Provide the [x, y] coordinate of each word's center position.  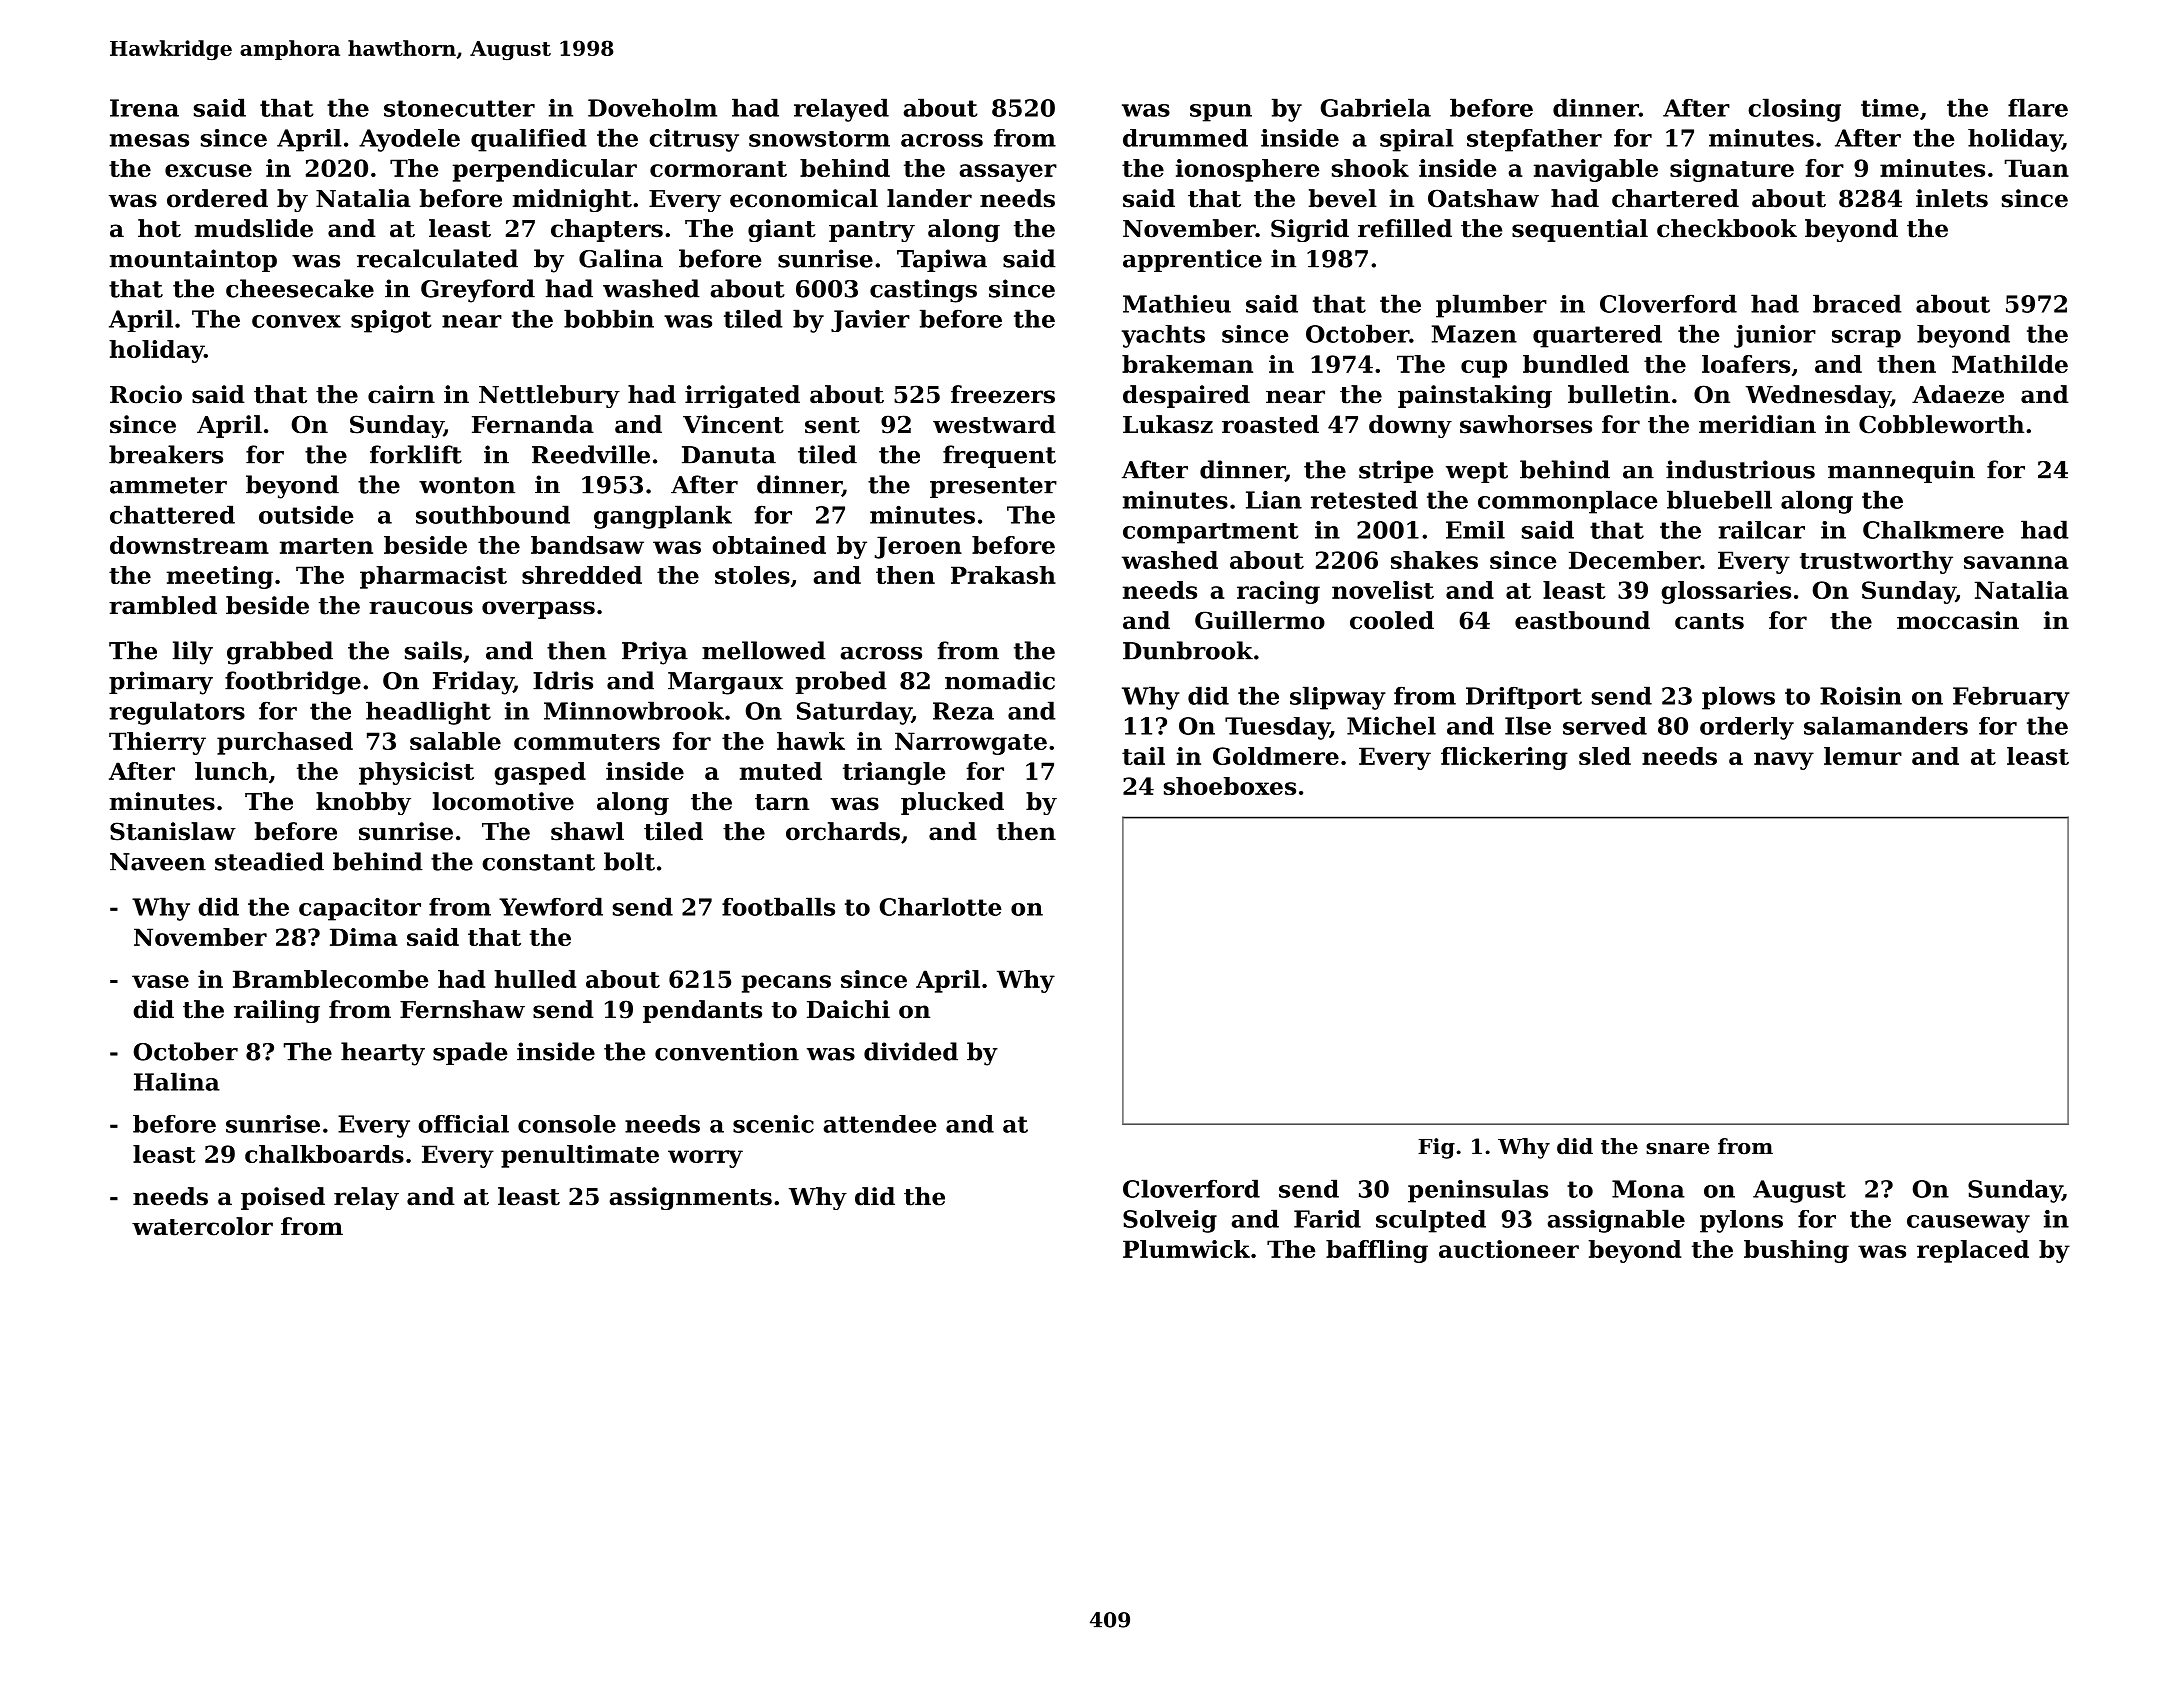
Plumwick [1186, 1249]
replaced [1973, 1251]
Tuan [2037, 168]
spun [1221, 113]
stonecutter [459, 108]
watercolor [202, 1226]
